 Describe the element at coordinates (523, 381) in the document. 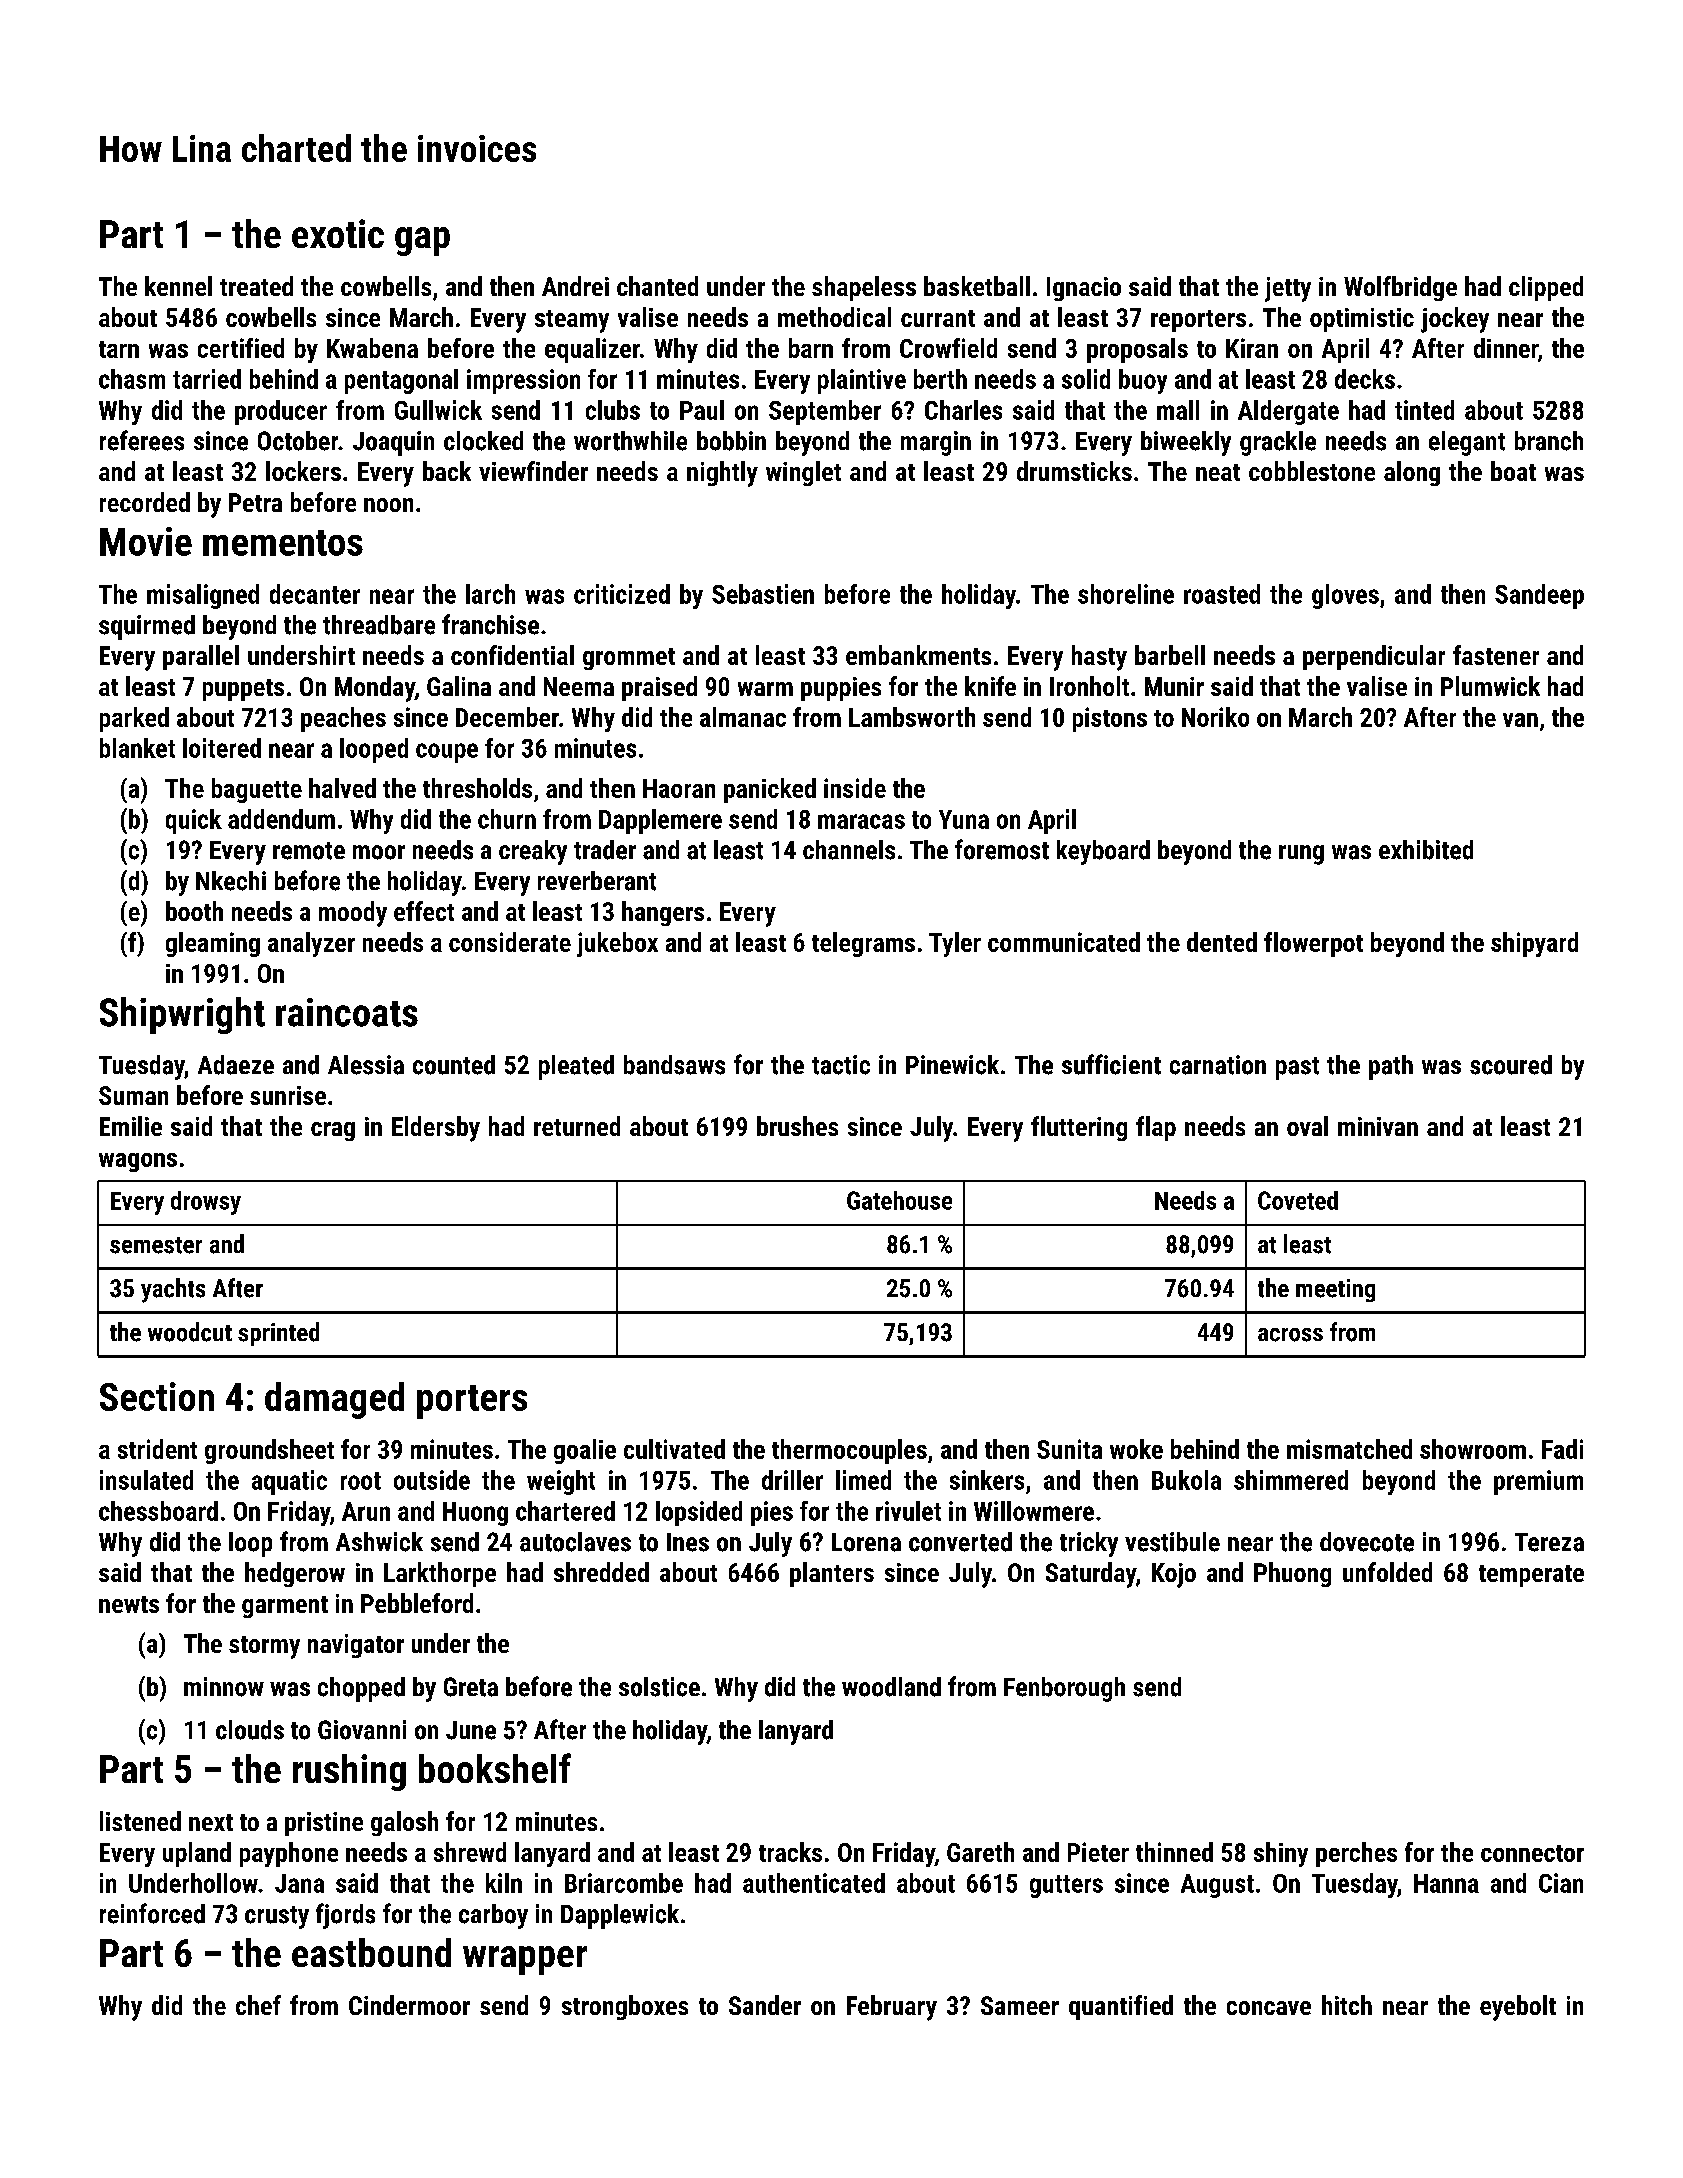

I see `impression` at that location.
